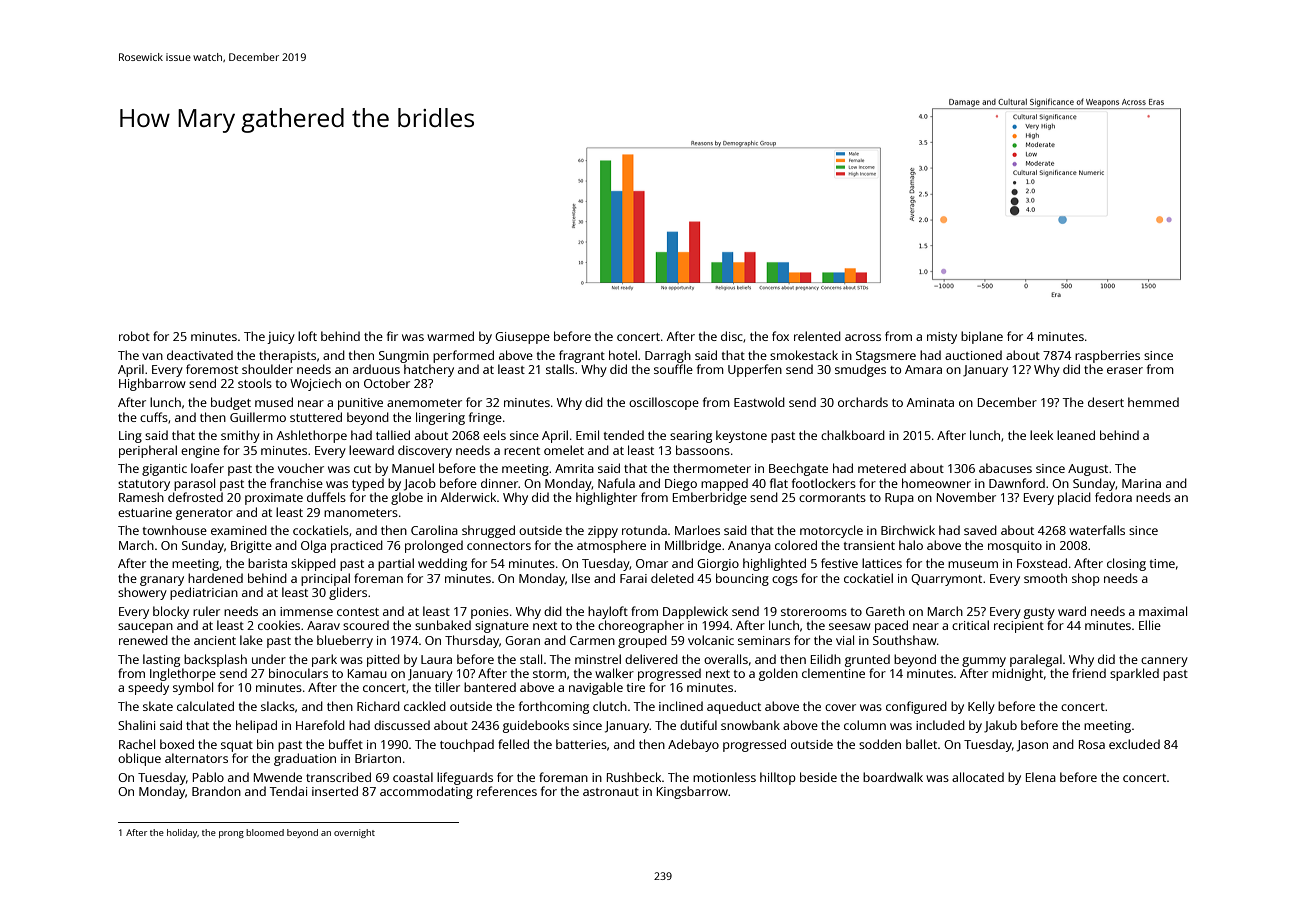 The image size is (1308, 924). What do you see at coordinates (759, 402) in the page?
I see `Eastwold` at bounding box center [759, 402].
